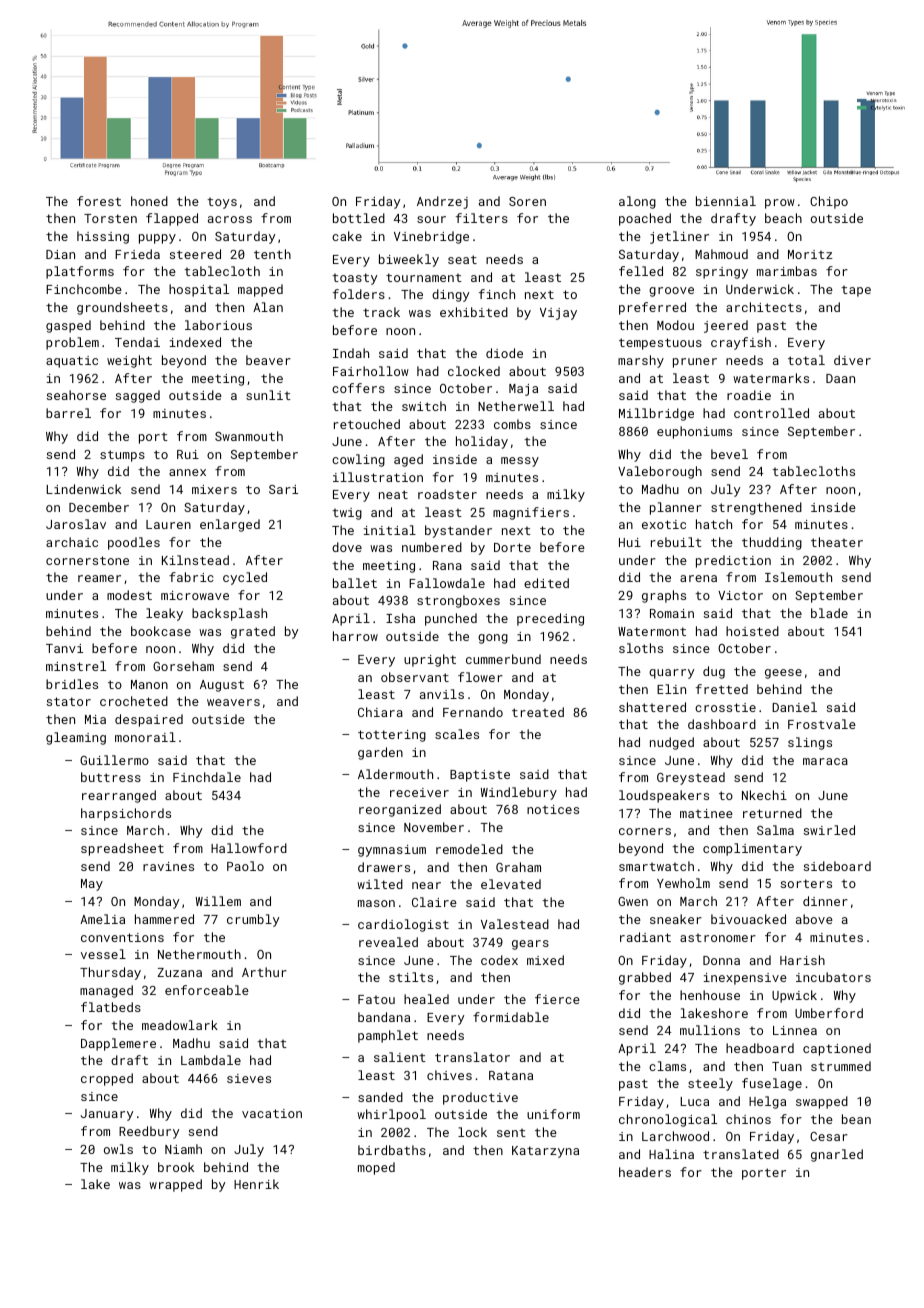 Image resolution: width=924 pixels, height=1308 pixels. What do you see at coordinates (829, 613) in the page?
I see `blade` at bounding box center [829, 613].
